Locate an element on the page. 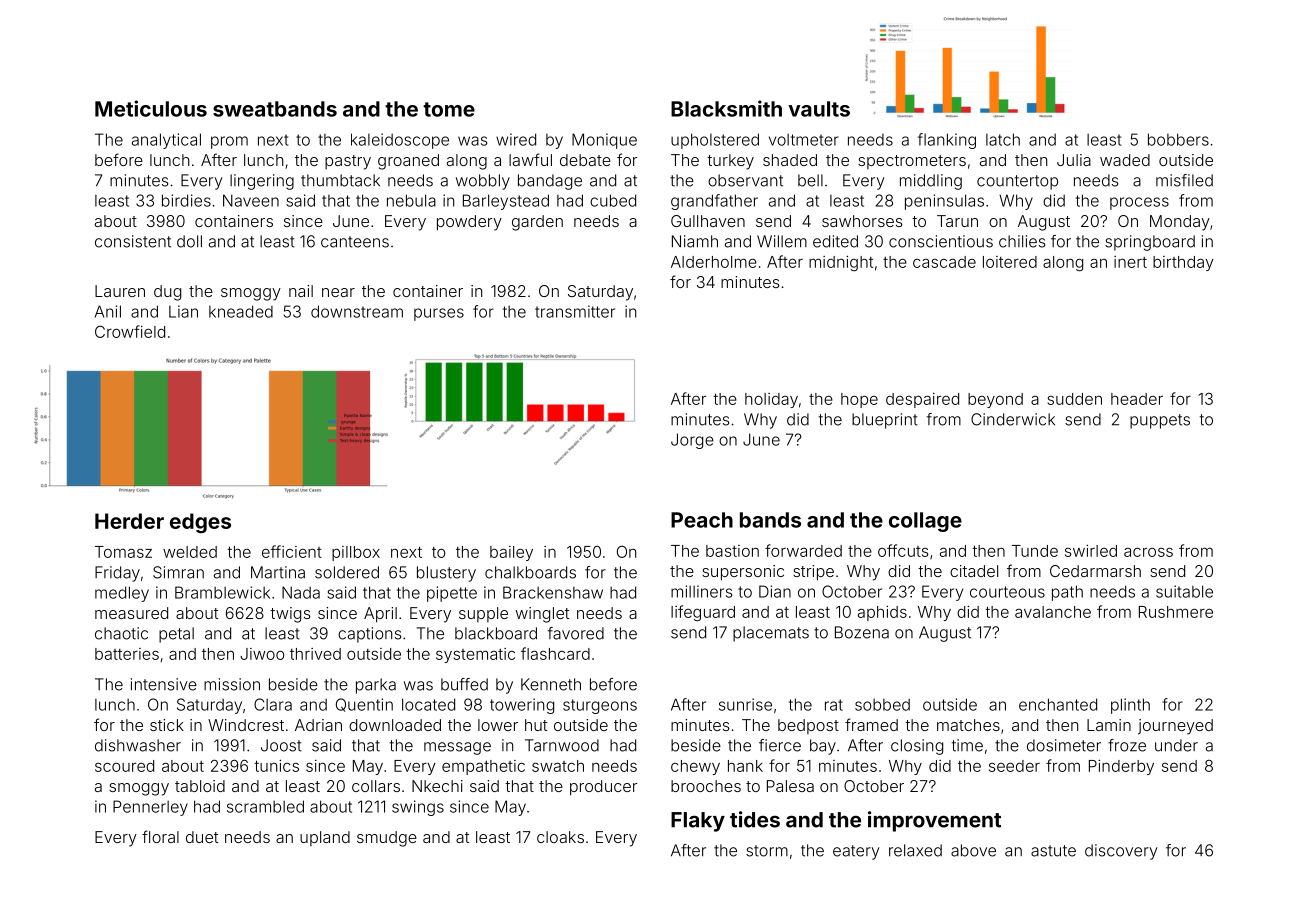 The height and width of the document is (924, 1308). cloaks is located at coordinates (560, 837).
